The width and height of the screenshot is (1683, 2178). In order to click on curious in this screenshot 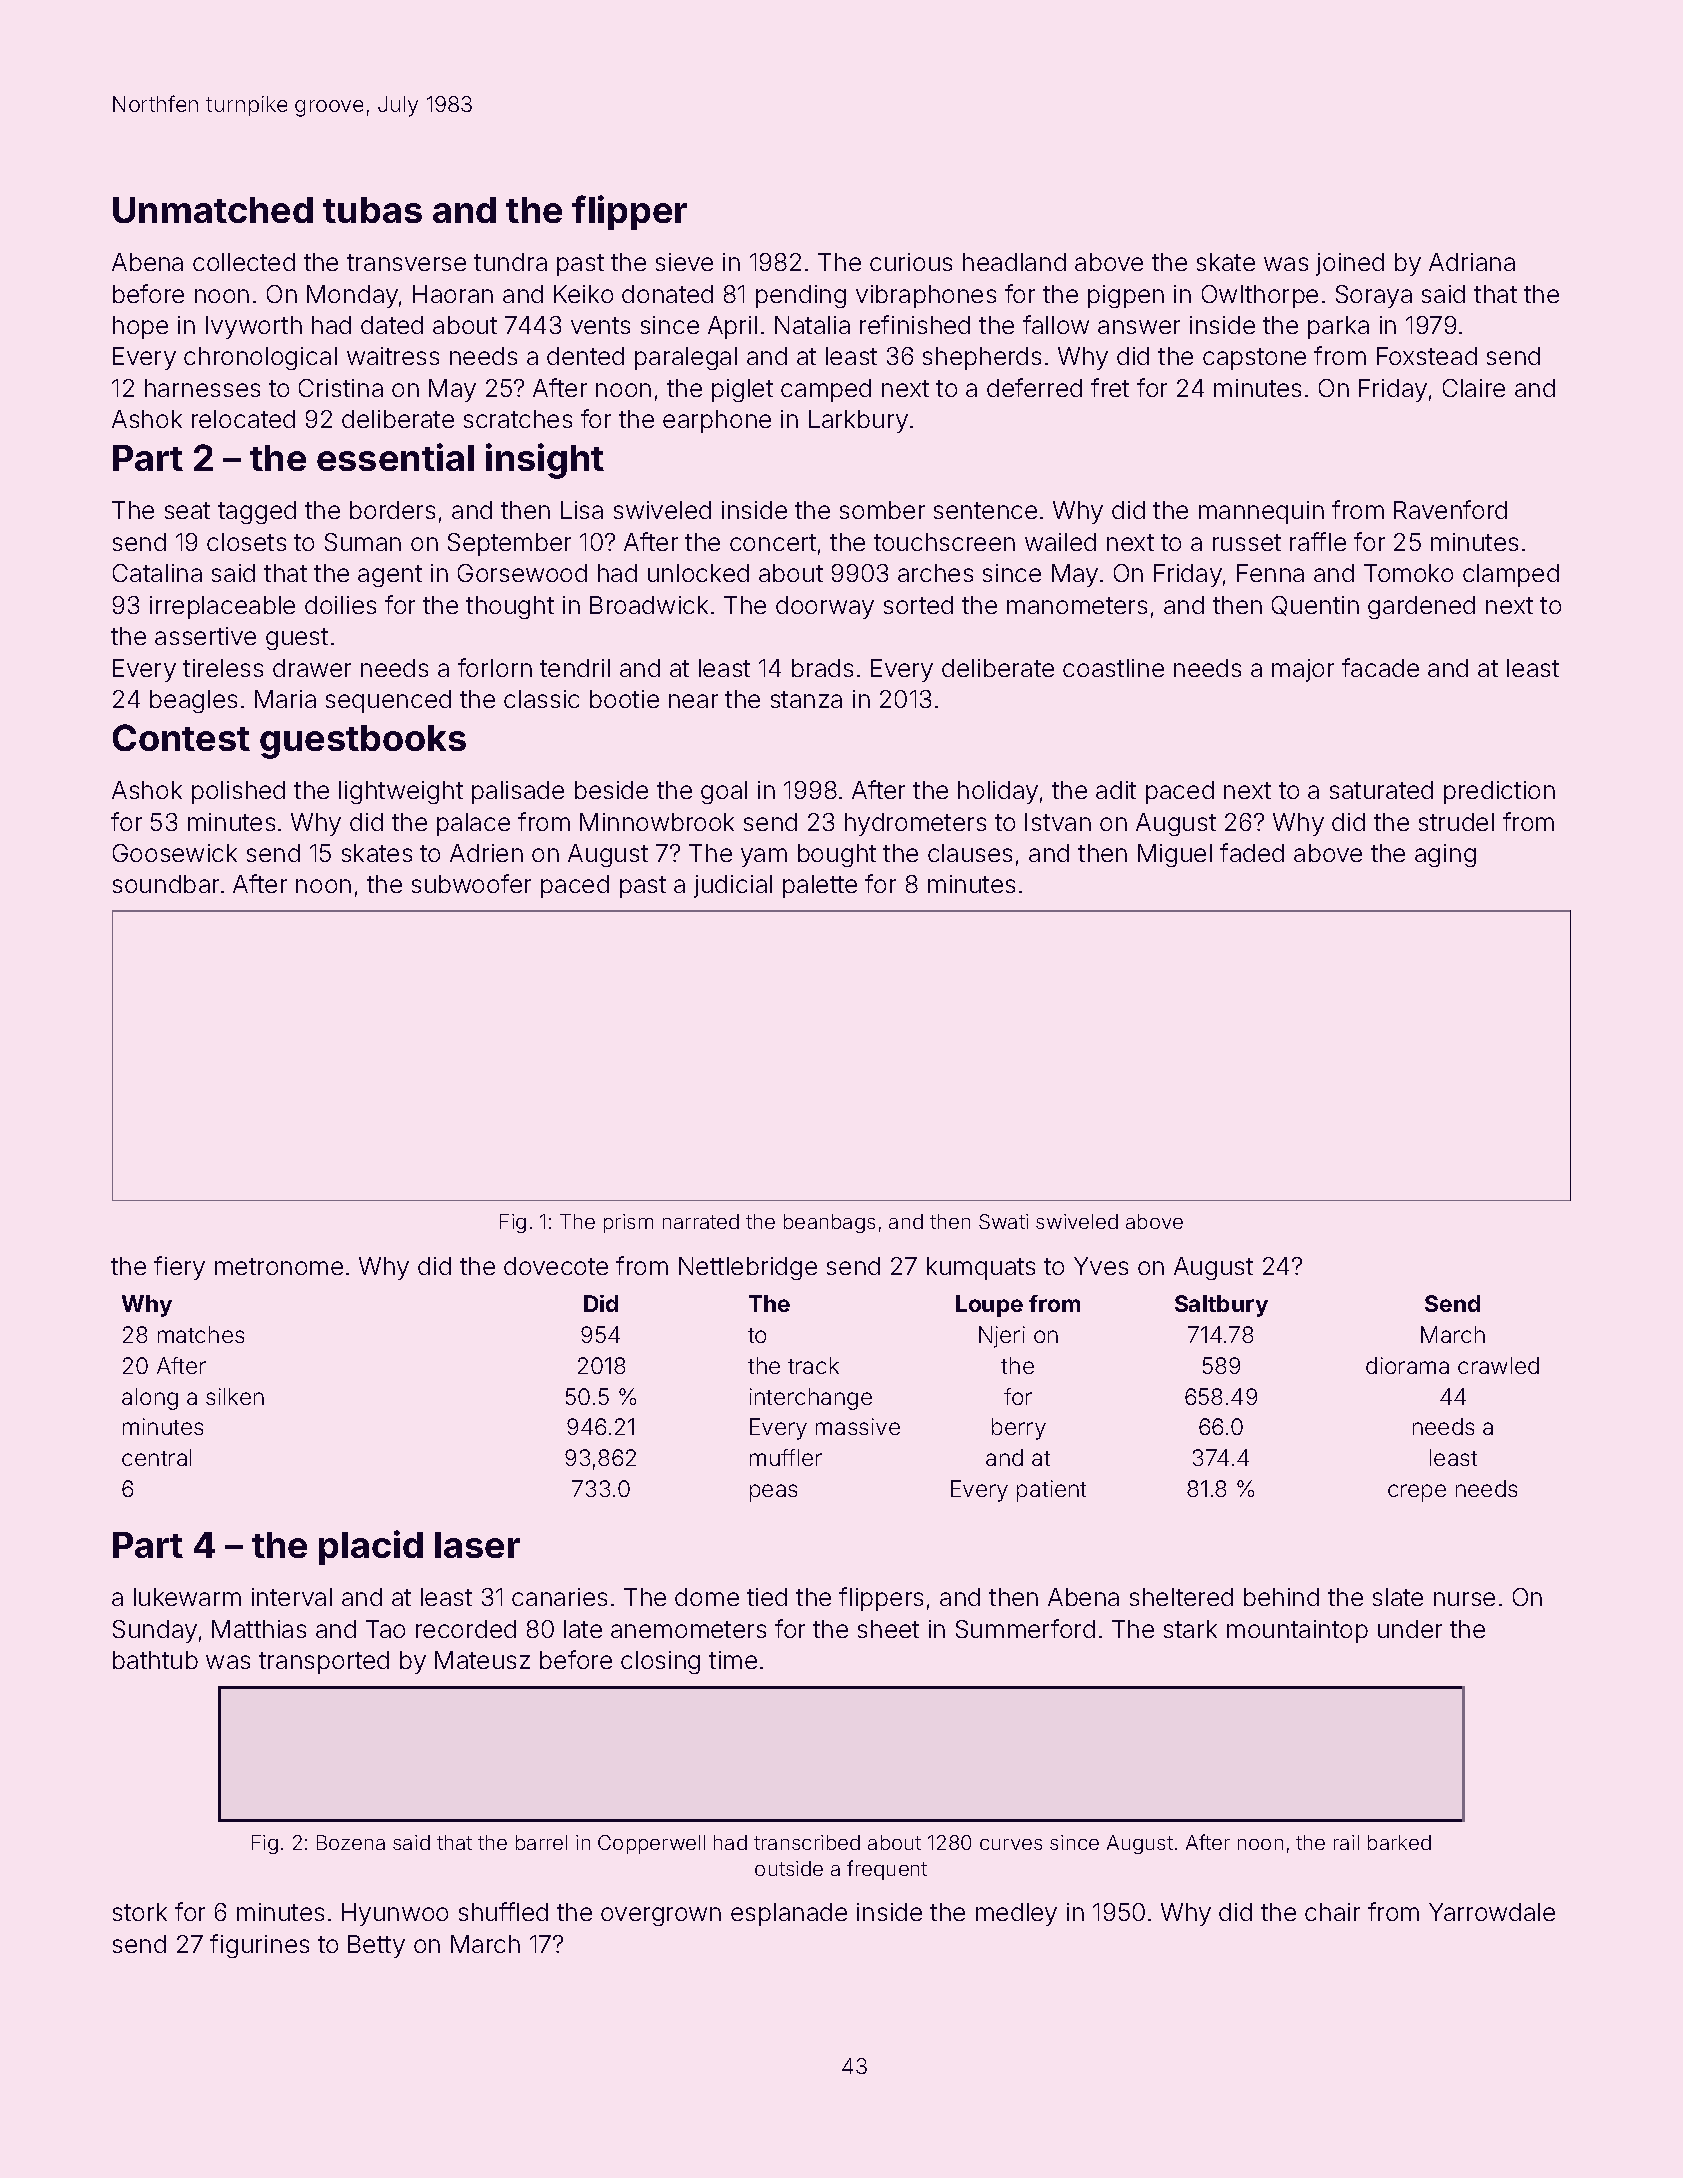, I will do `click(911, 262)`.
